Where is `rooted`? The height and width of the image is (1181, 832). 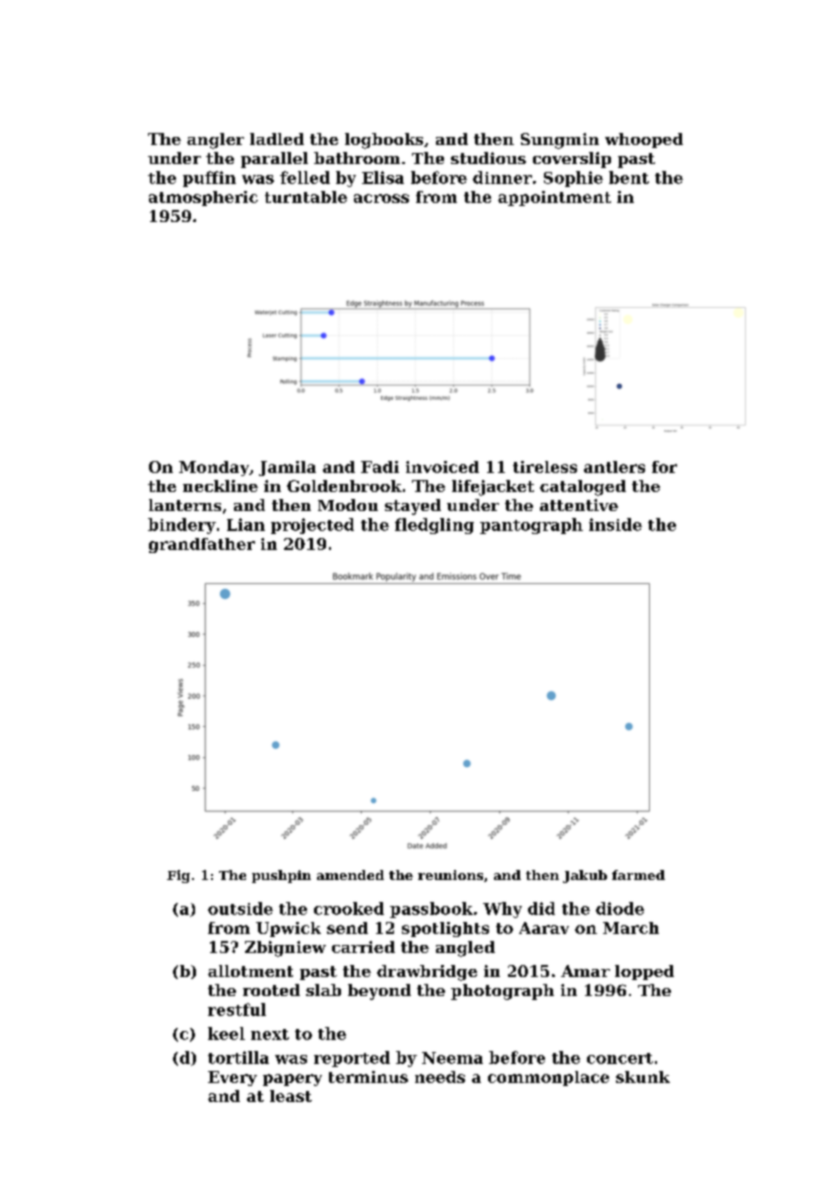
rooted is located at coordinates (271, 990).
